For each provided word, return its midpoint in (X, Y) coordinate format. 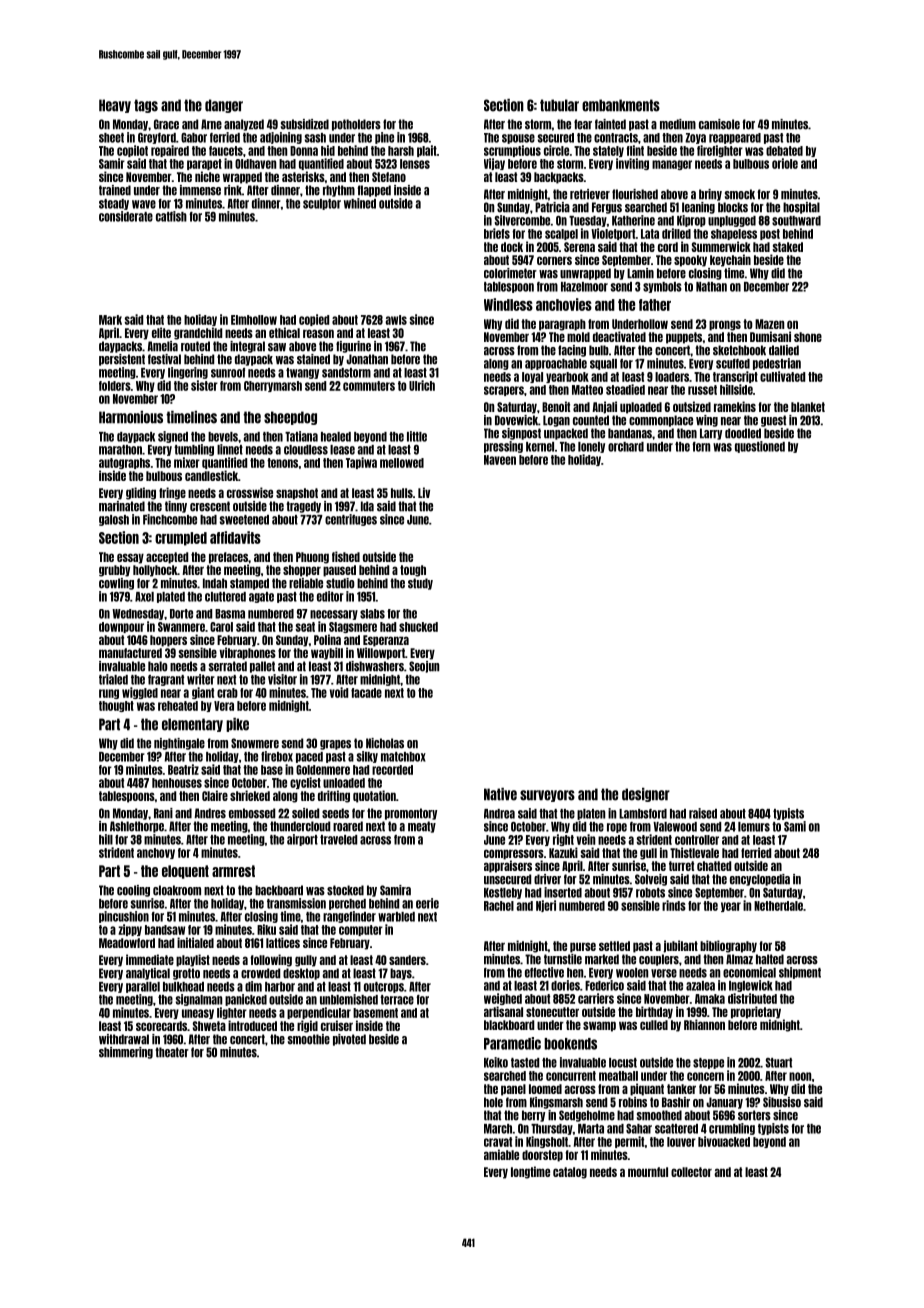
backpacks (559, 178)
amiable (501, 1154)
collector (691, 1172)
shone (808, 337)
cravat (498, 1142)
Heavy (115, 106)
